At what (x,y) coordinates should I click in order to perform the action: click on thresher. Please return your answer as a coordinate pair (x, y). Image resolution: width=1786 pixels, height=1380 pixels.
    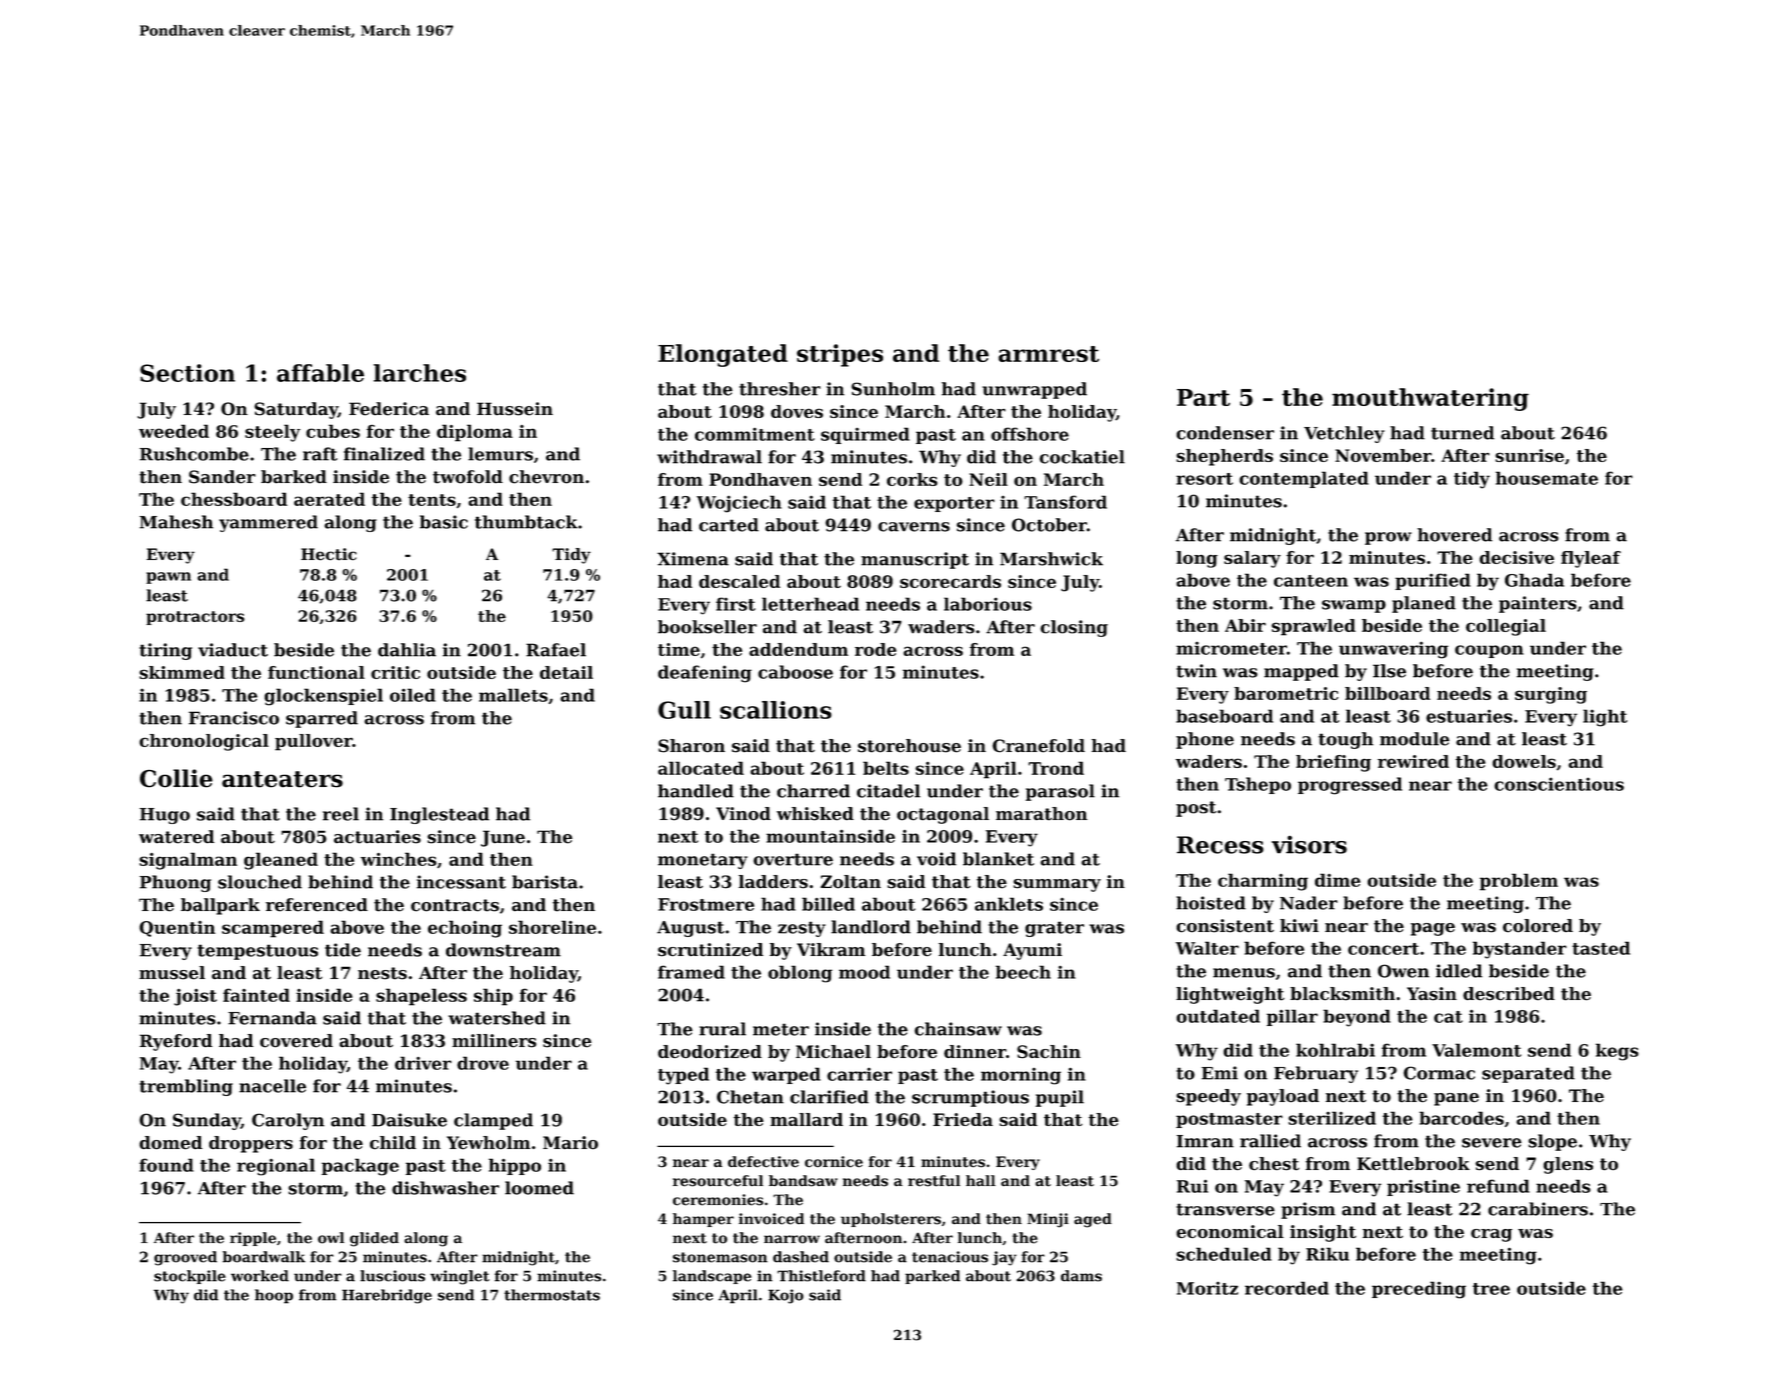
    Looking at the image, I should click on (780, 389).
